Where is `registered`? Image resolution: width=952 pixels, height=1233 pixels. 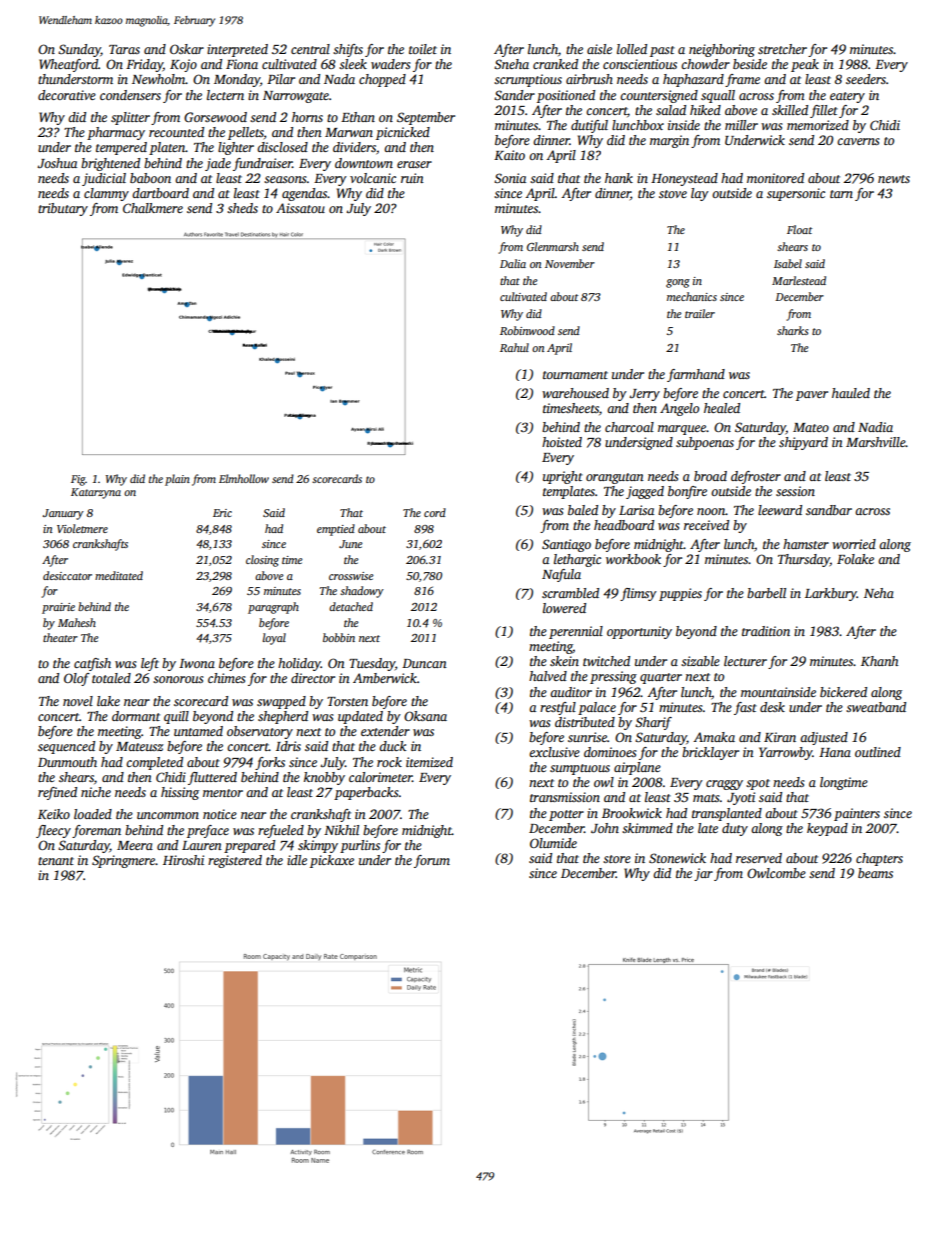
registered is located at coordinates (235, 861).
